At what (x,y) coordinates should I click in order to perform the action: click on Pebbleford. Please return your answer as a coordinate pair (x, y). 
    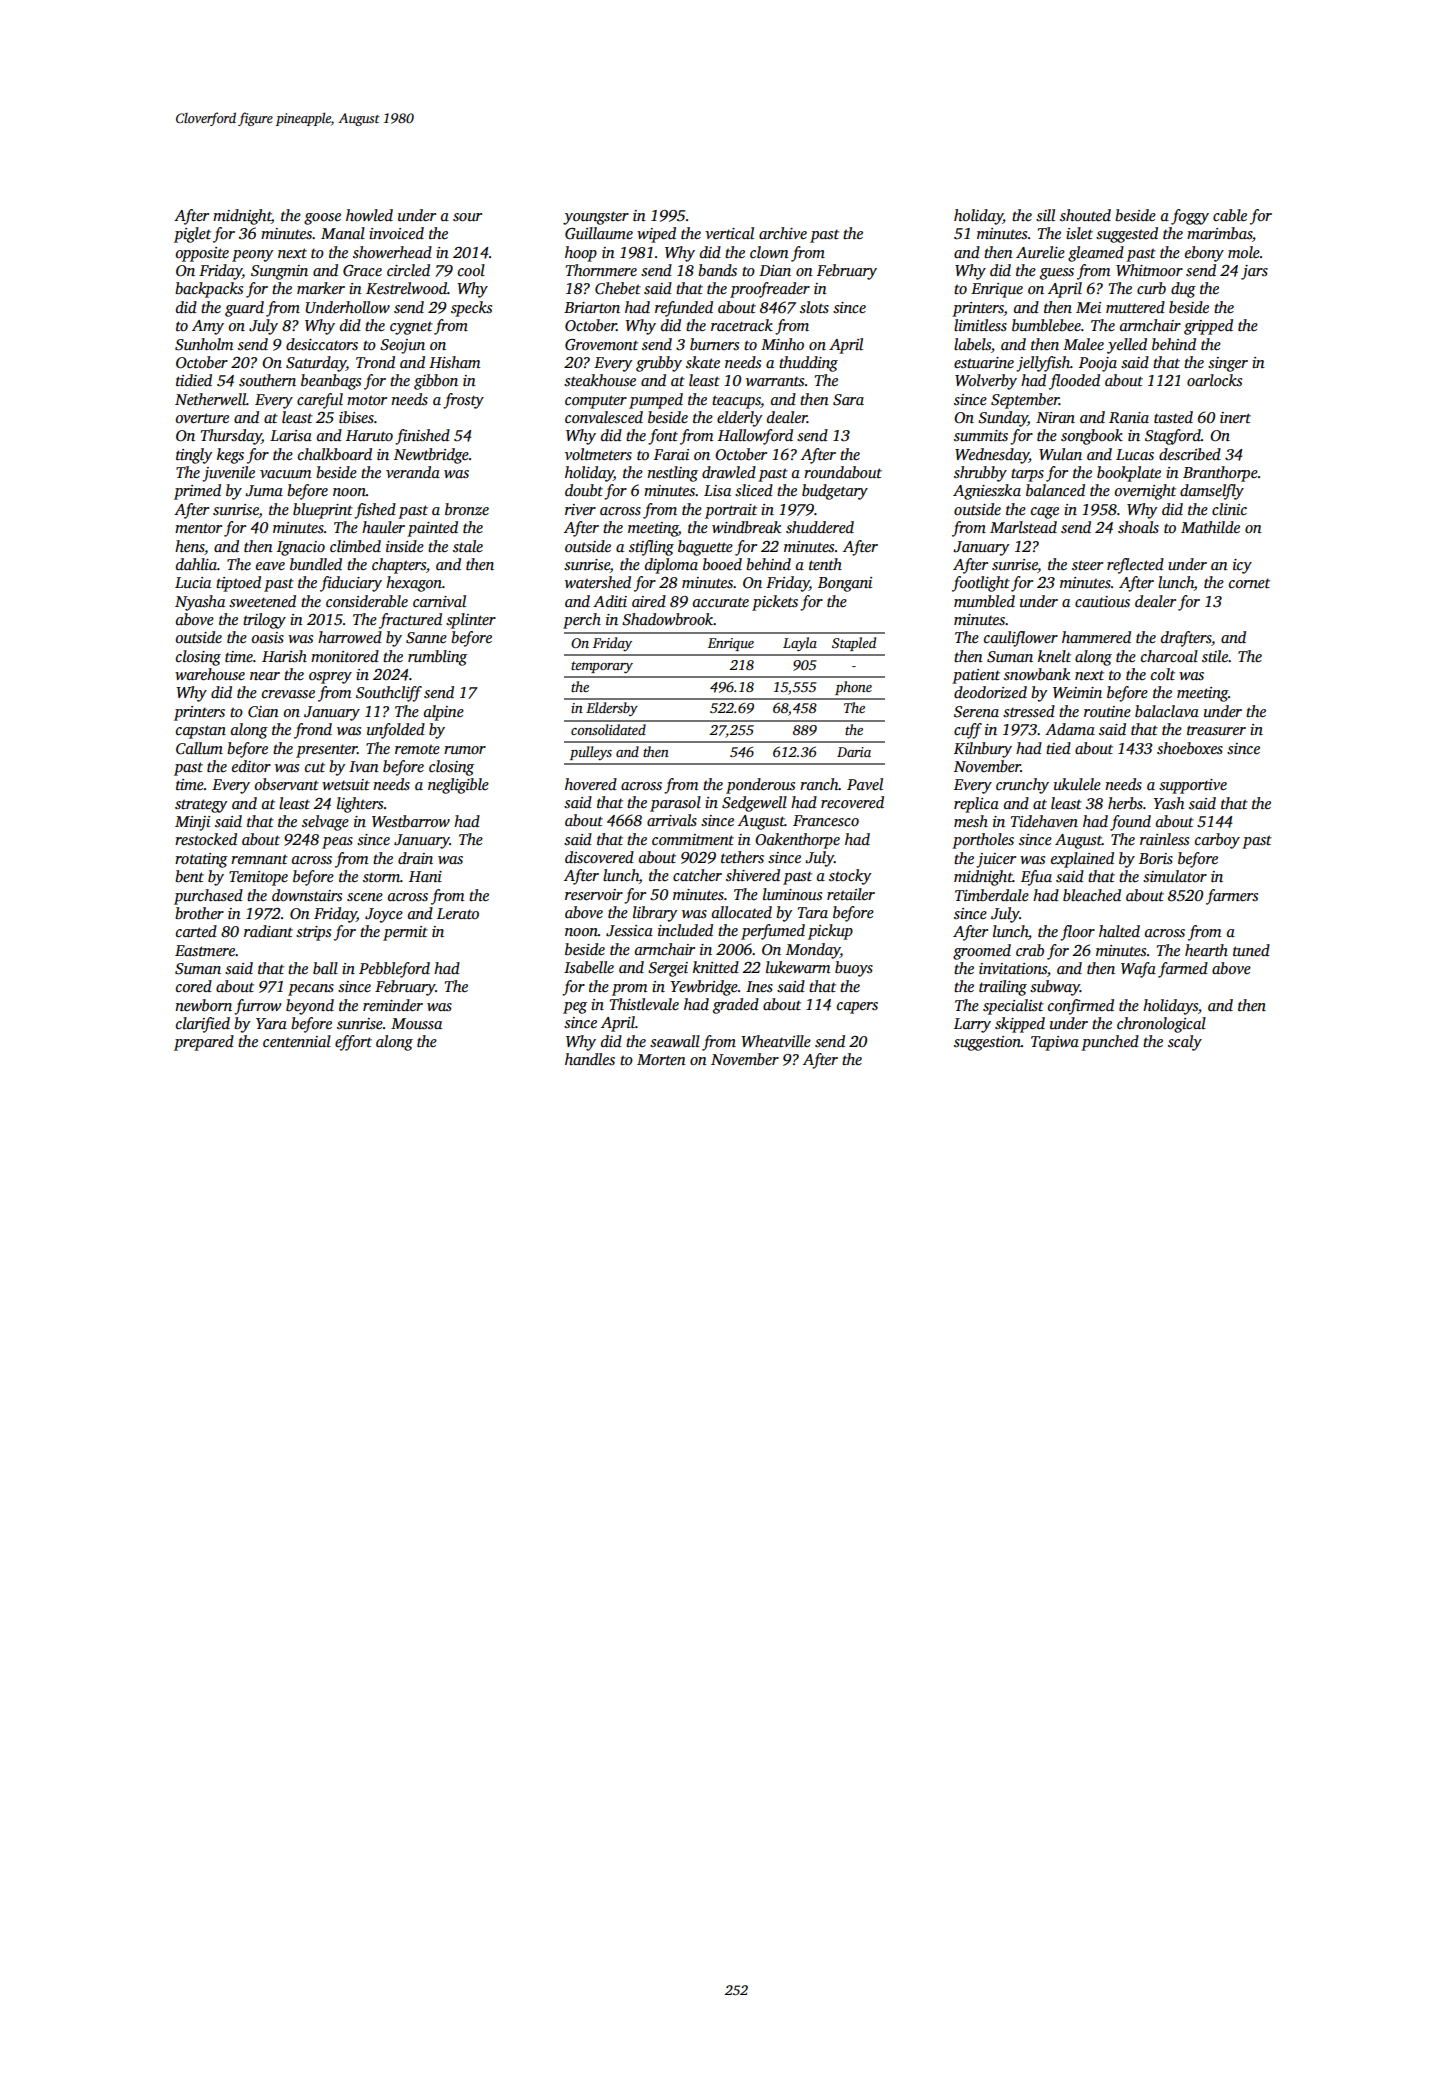
    Looking at the image, I should click on (394, 970).
